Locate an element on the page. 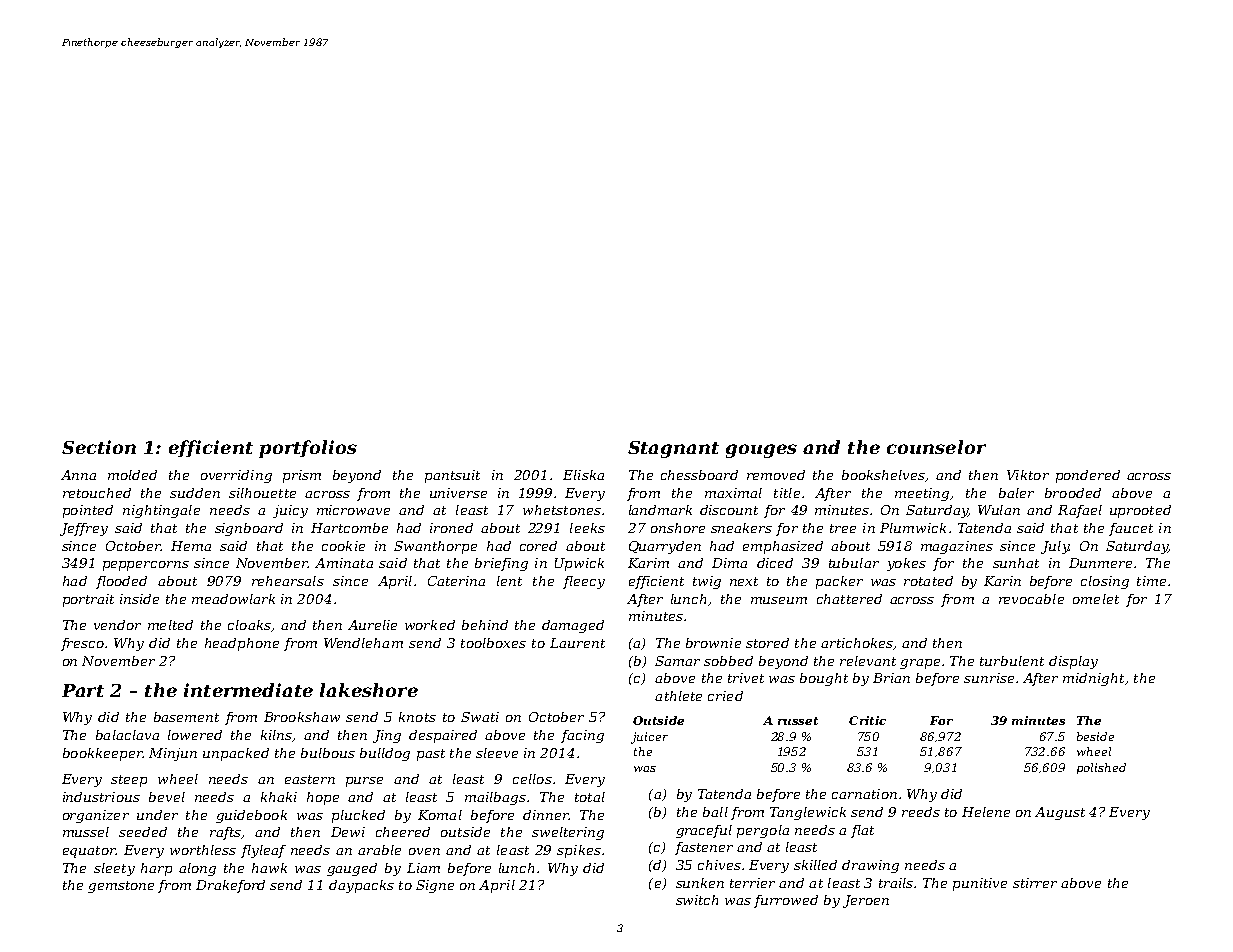 The image size is (1233, 952). rotated is located at coordinates (928, 581).
